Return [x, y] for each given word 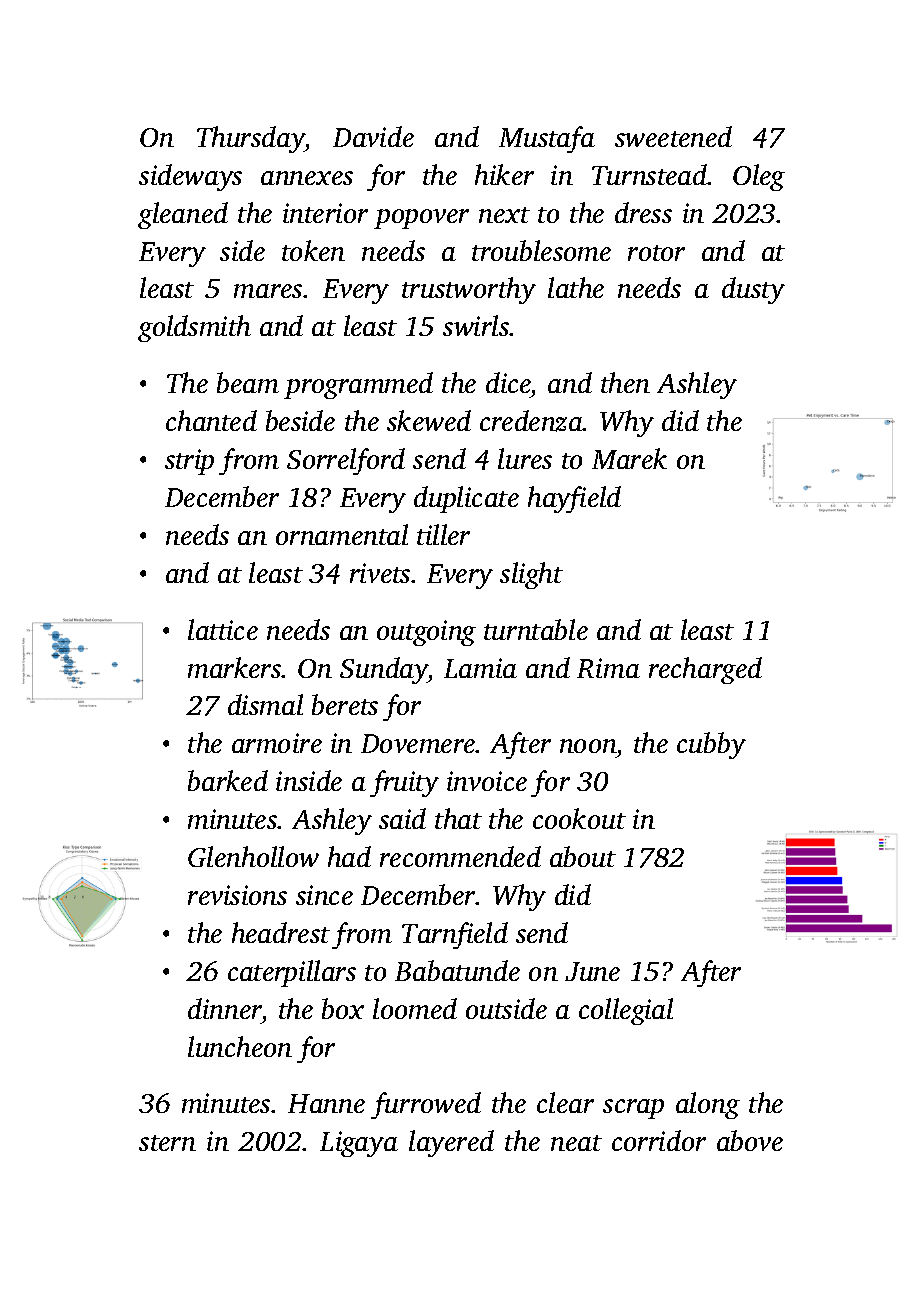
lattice [223, 629]
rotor [656, 253]
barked [228, 780]
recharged [705, 670]
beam [248, 382]
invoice [487, 781]
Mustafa [547, 139]
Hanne [326, 1103]
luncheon [240, 1046]
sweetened [673, 136]
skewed [429, 420]
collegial [626, 1011]
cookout [579, 818]
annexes [307, 178]
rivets [380, 573]
